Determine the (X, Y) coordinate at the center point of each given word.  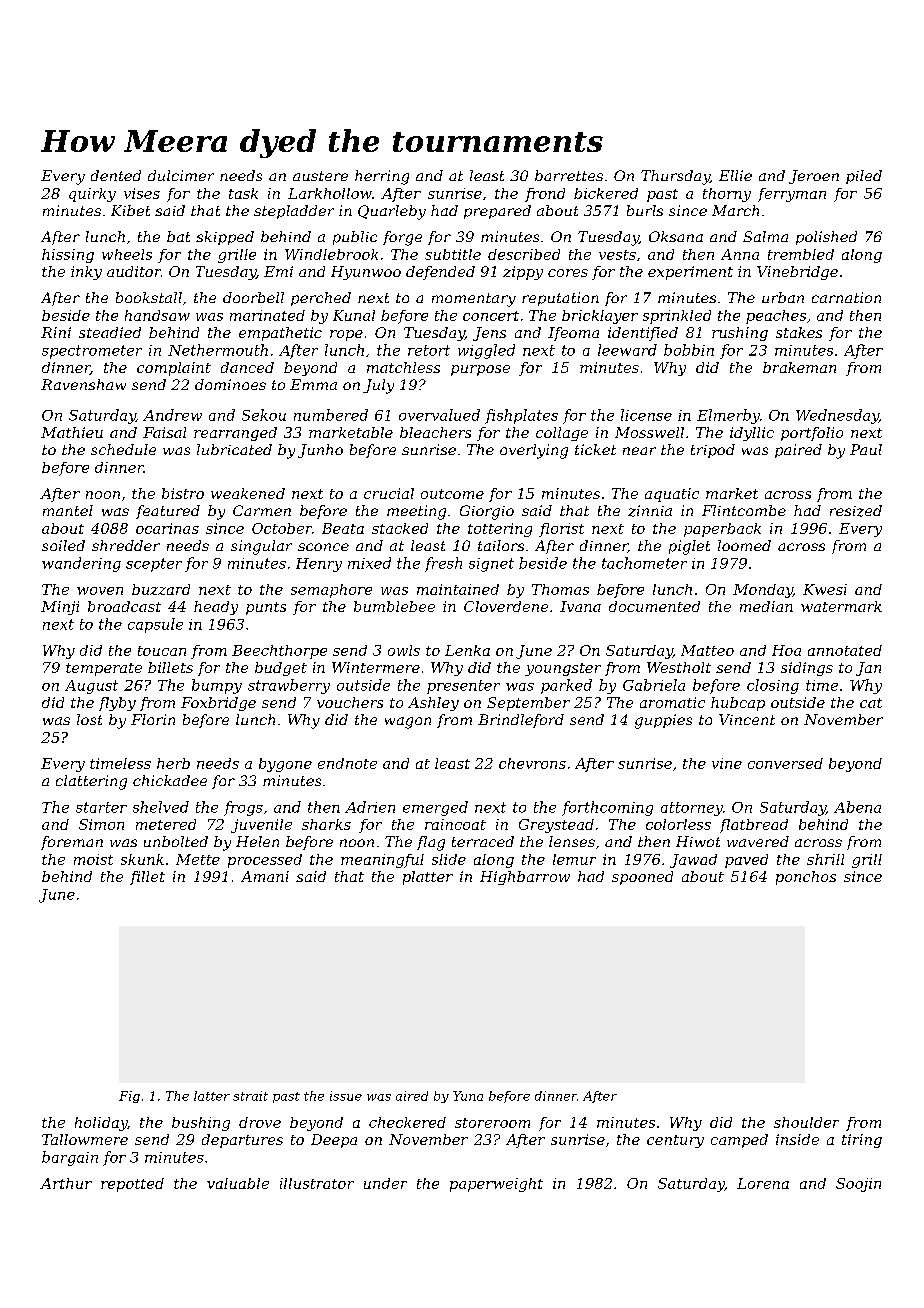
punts (266, 608)
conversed (785, 763)
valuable (238, 1183)
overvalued (439, 415)
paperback (722, 530)
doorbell (253, 297)
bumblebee (394, 606)
